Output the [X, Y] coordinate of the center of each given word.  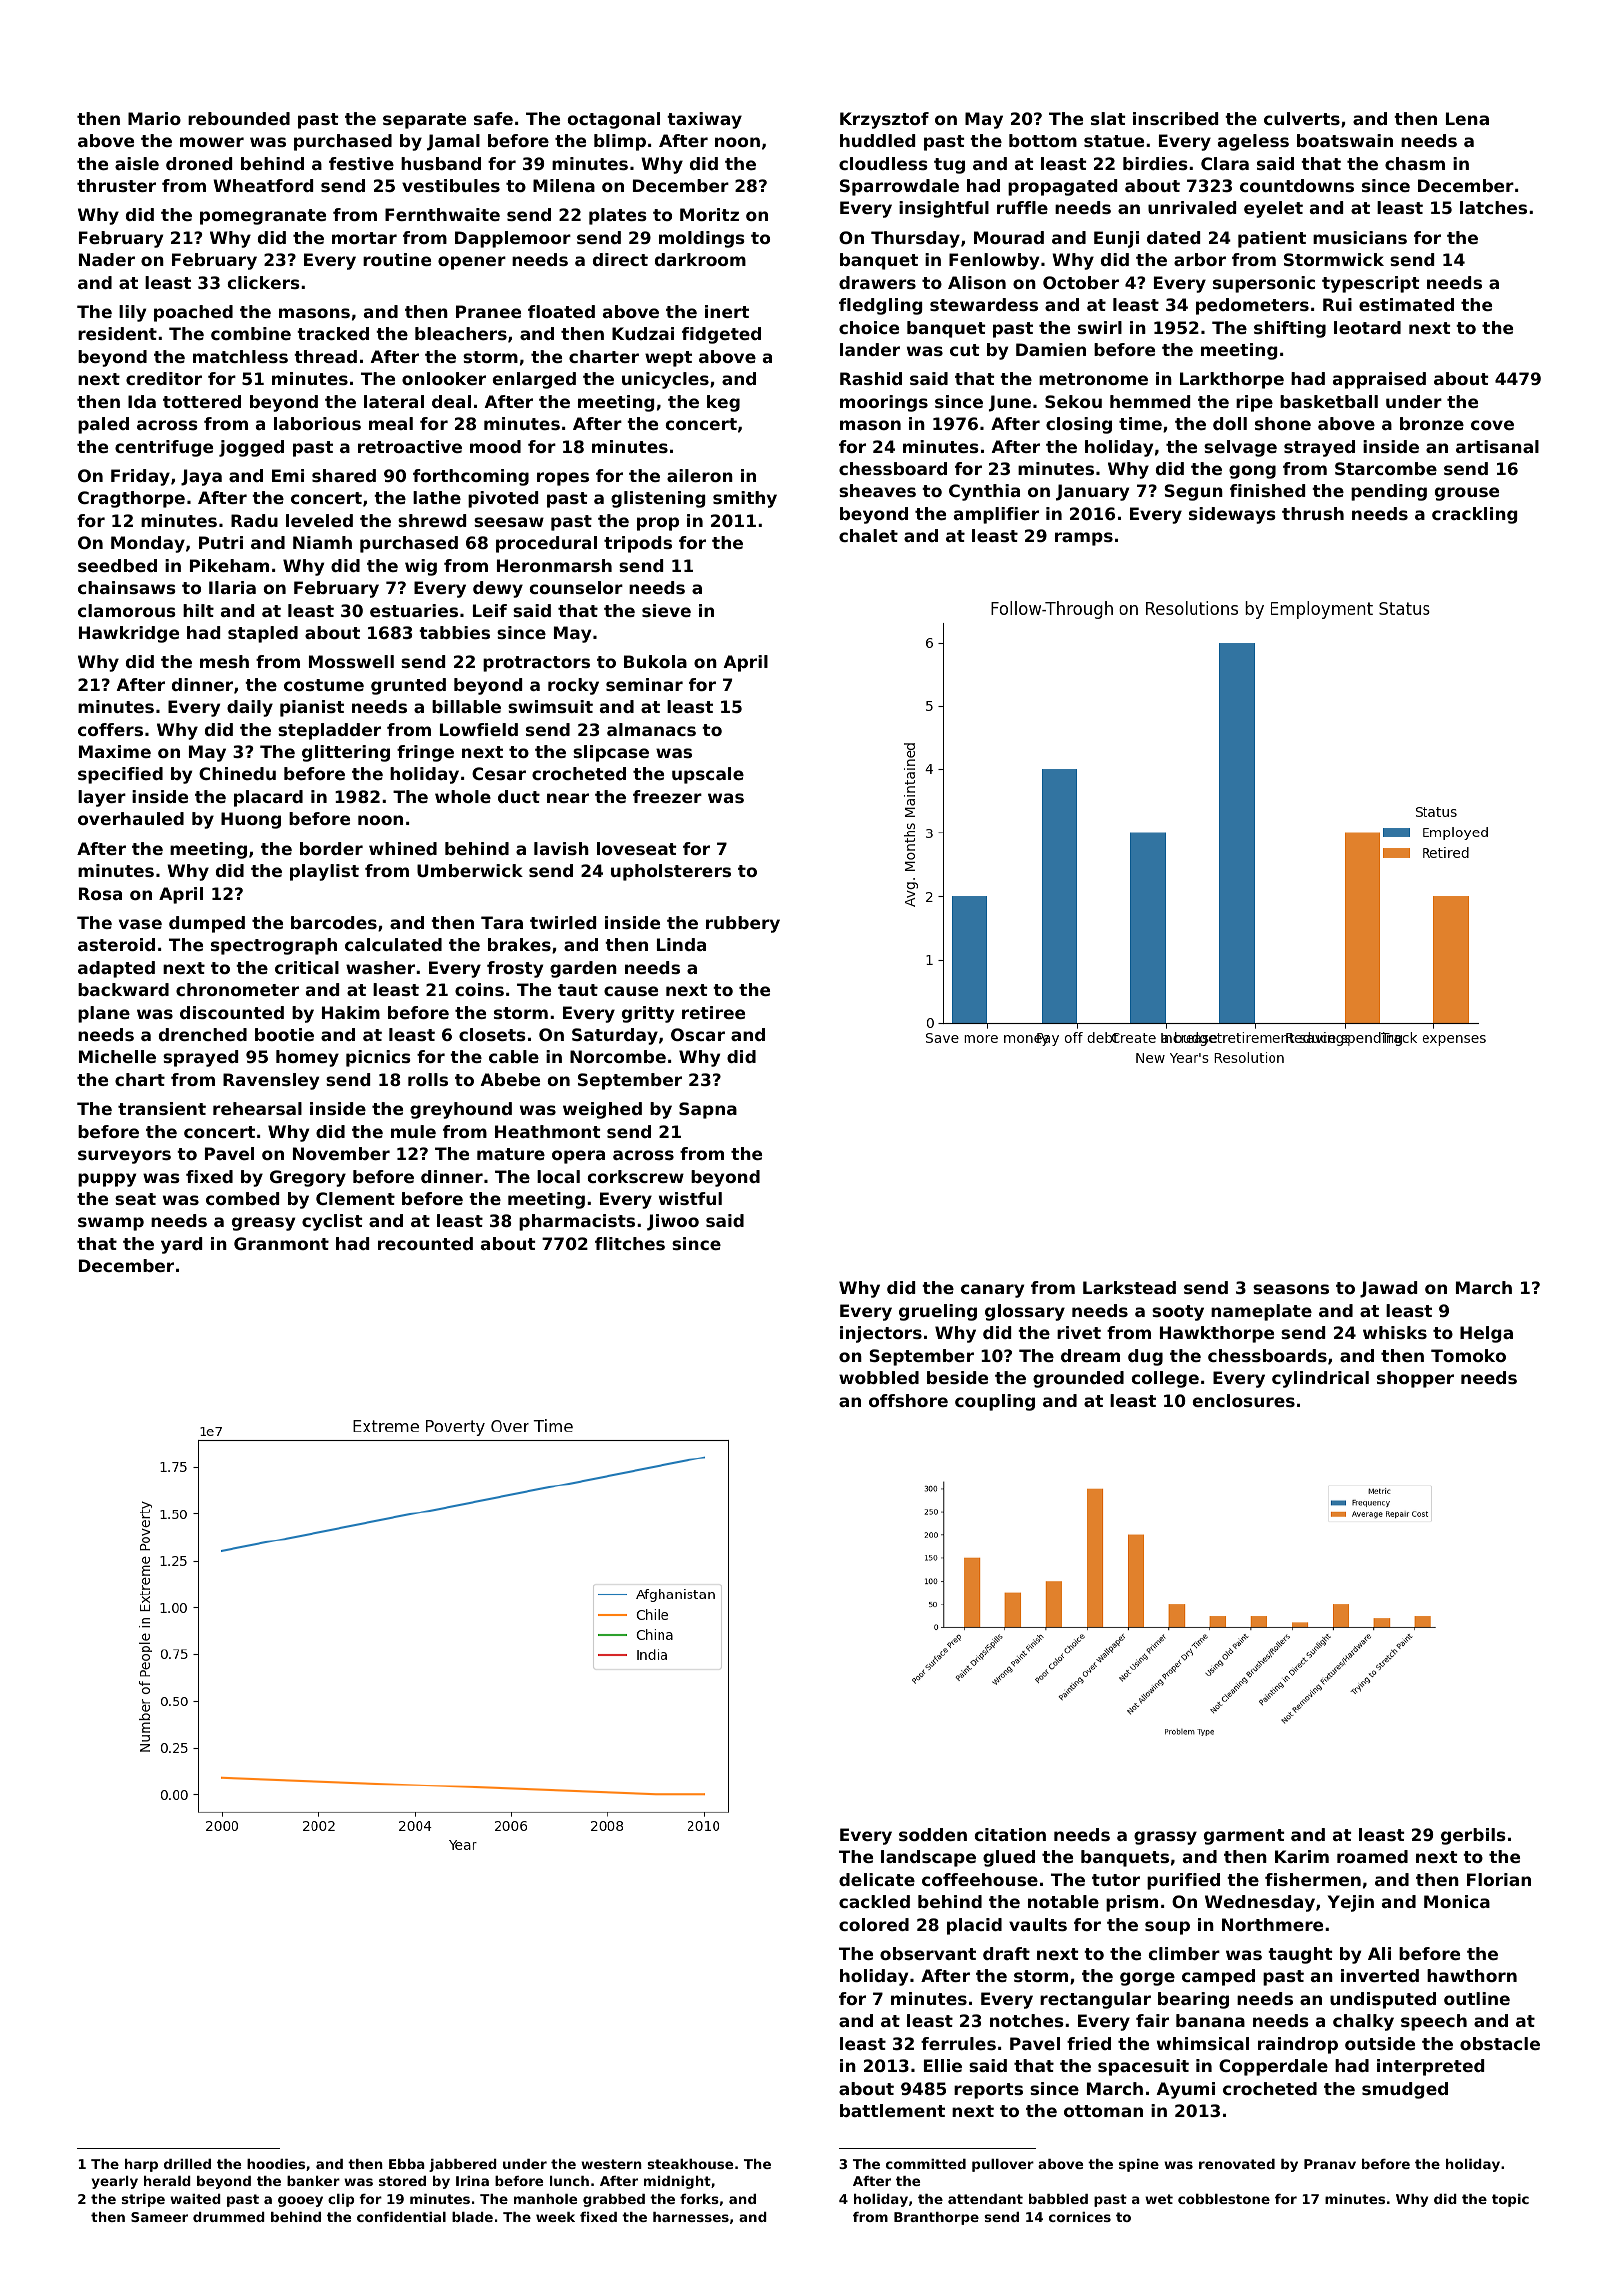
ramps [1084, 539]
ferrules [958, 2043]
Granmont [281, 1243]
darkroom [700, 259]
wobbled [879, 1377]
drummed [229, 2217]
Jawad [1388, 1289]
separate [424, 121]
